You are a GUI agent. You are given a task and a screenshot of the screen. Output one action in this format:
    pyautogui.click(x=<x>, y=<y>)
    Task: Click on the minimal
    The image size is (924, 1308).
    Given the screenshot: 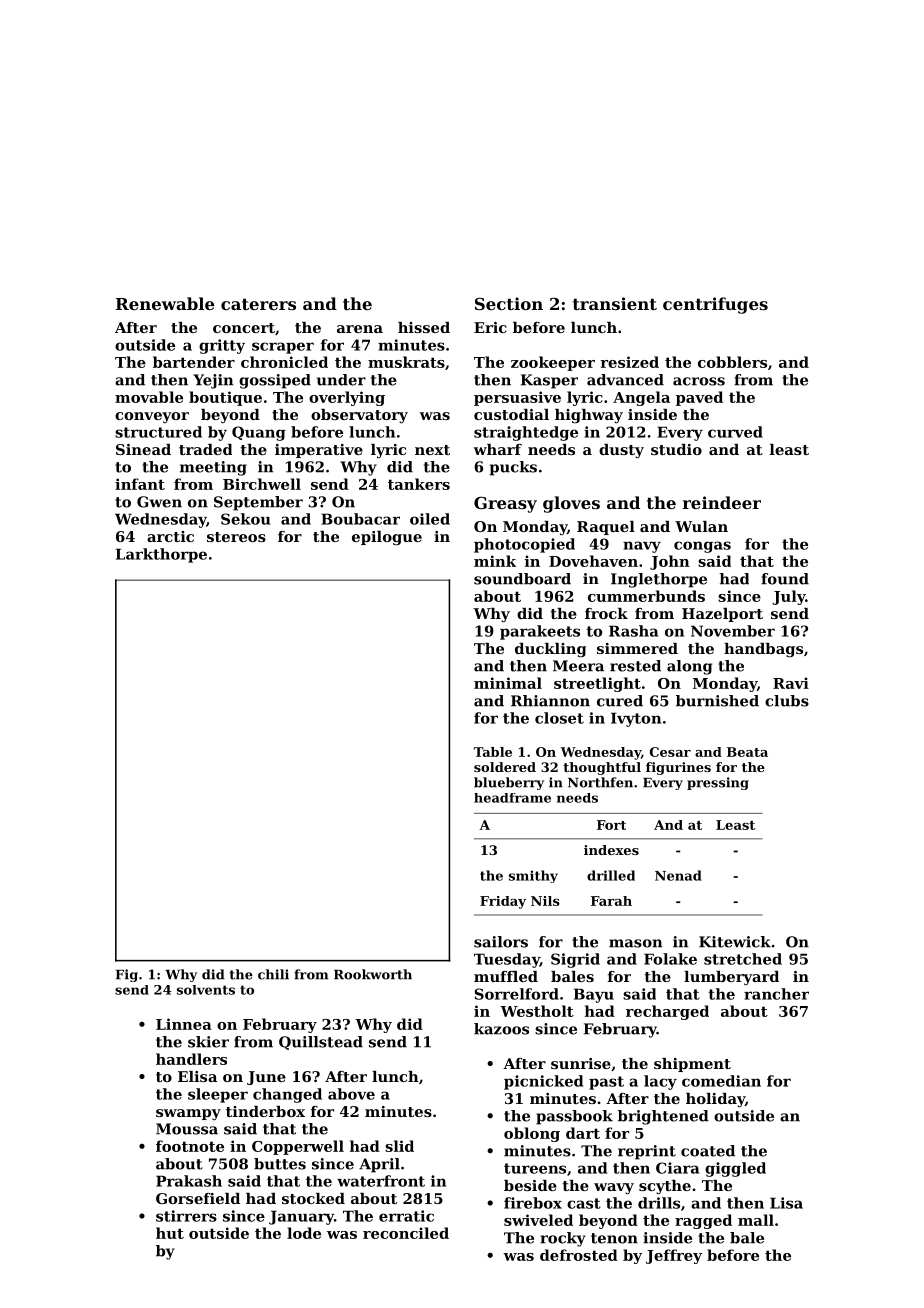 What is the action you would take?
    pyautogui.click(x=508, y=683)
